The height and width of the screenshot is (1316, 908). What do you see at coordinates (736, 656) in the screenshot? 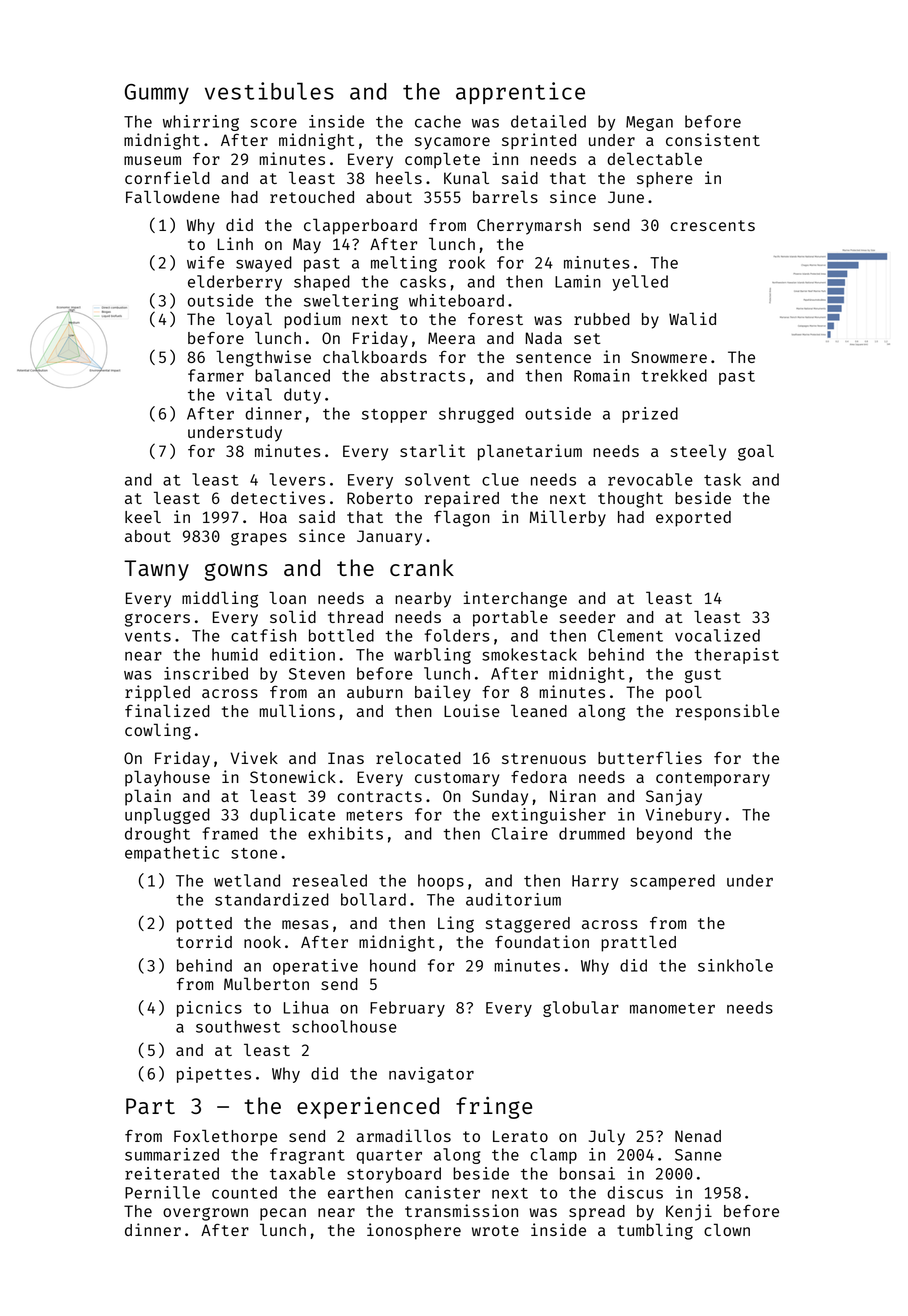
I see `therapist` at bounding box center [736, 656].
